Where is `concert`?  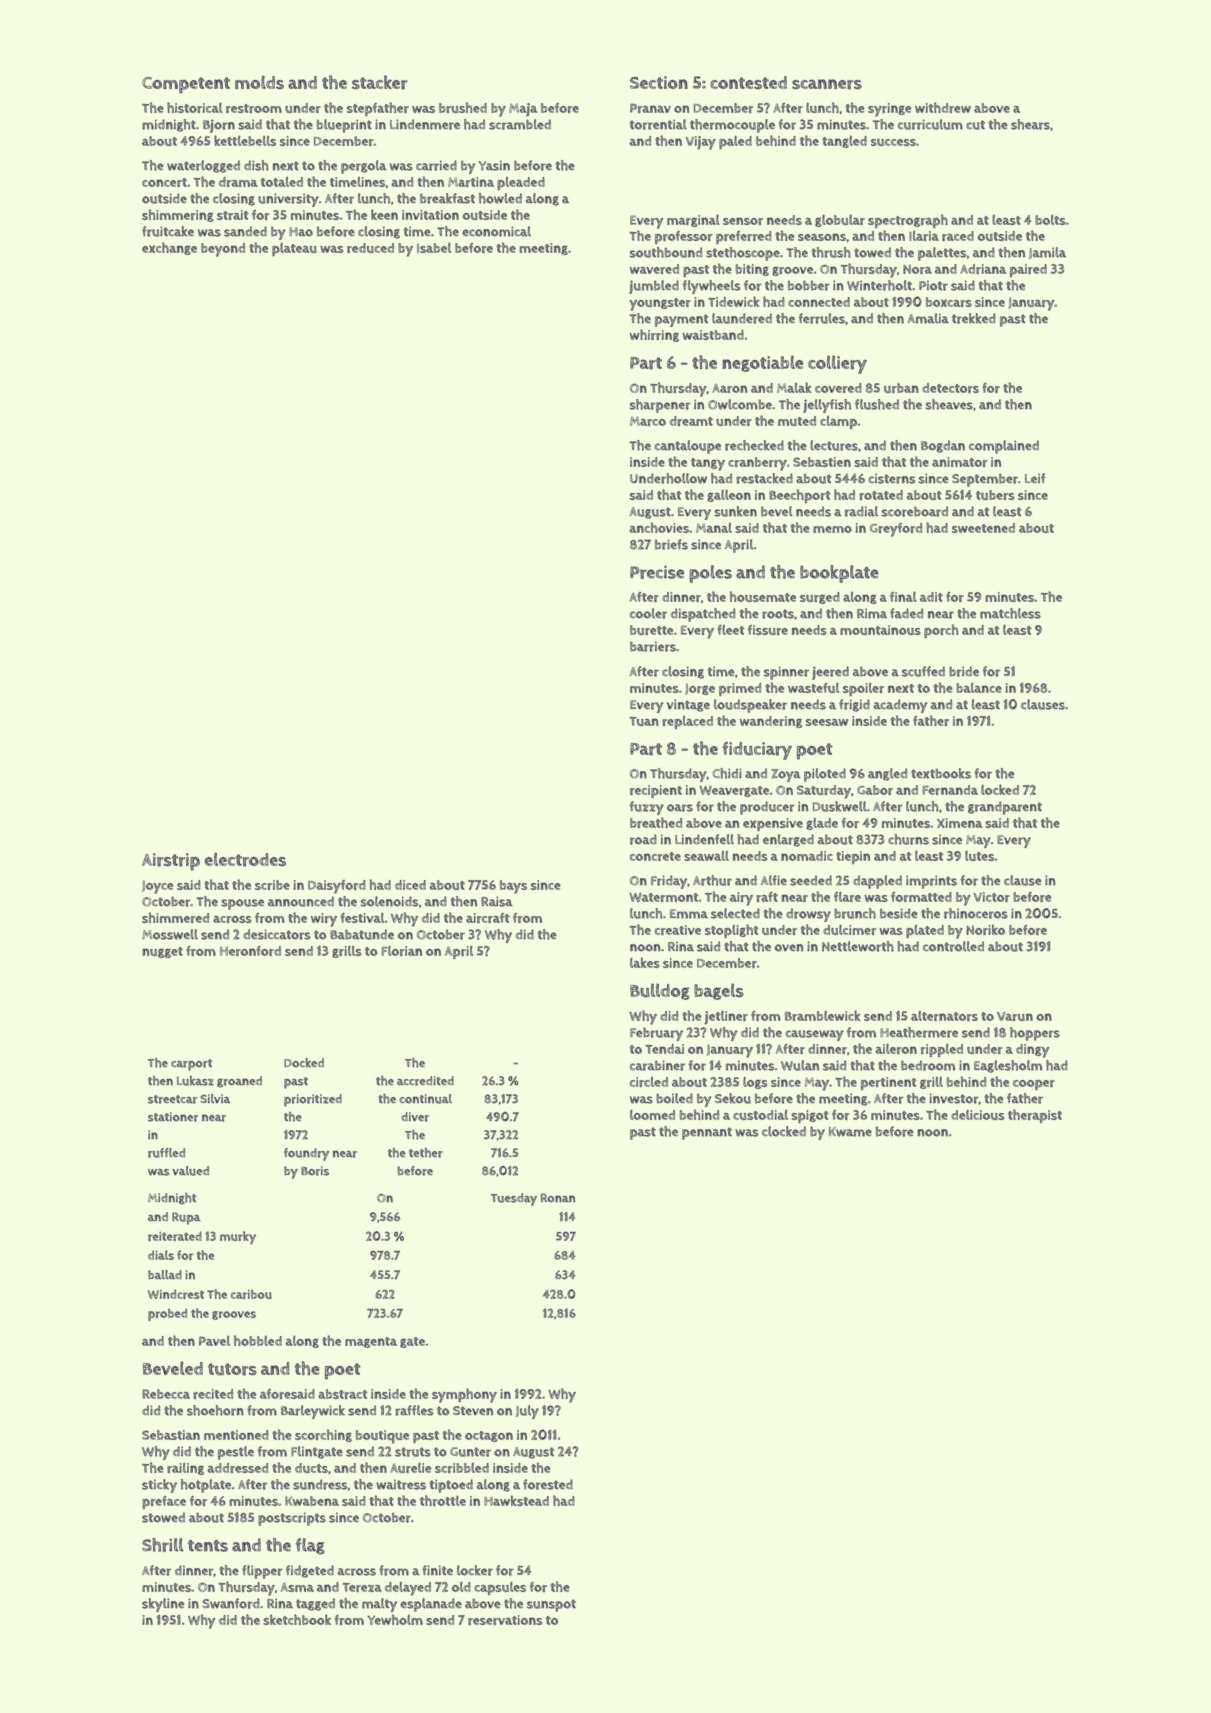 concert is located at coordinates (164, 182).
